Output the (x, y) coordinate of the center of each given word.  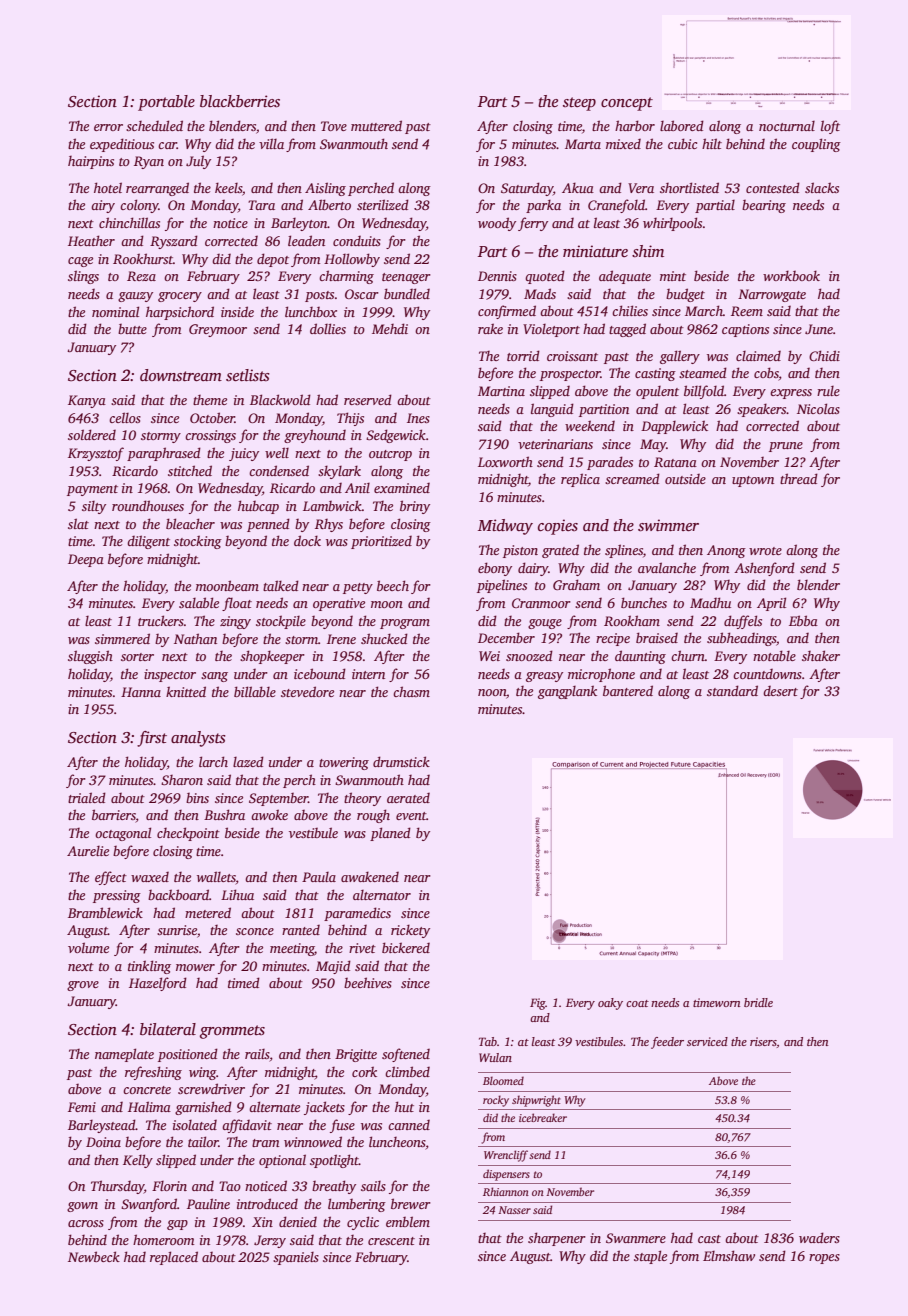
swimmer (668, 525)
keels (228, 187)
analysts (198, 739)
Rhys (329, 525)
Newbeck (94, 1256)
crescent (391, 1241)
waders (819, 1237)
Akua (578, 187)
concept (627, 104)
